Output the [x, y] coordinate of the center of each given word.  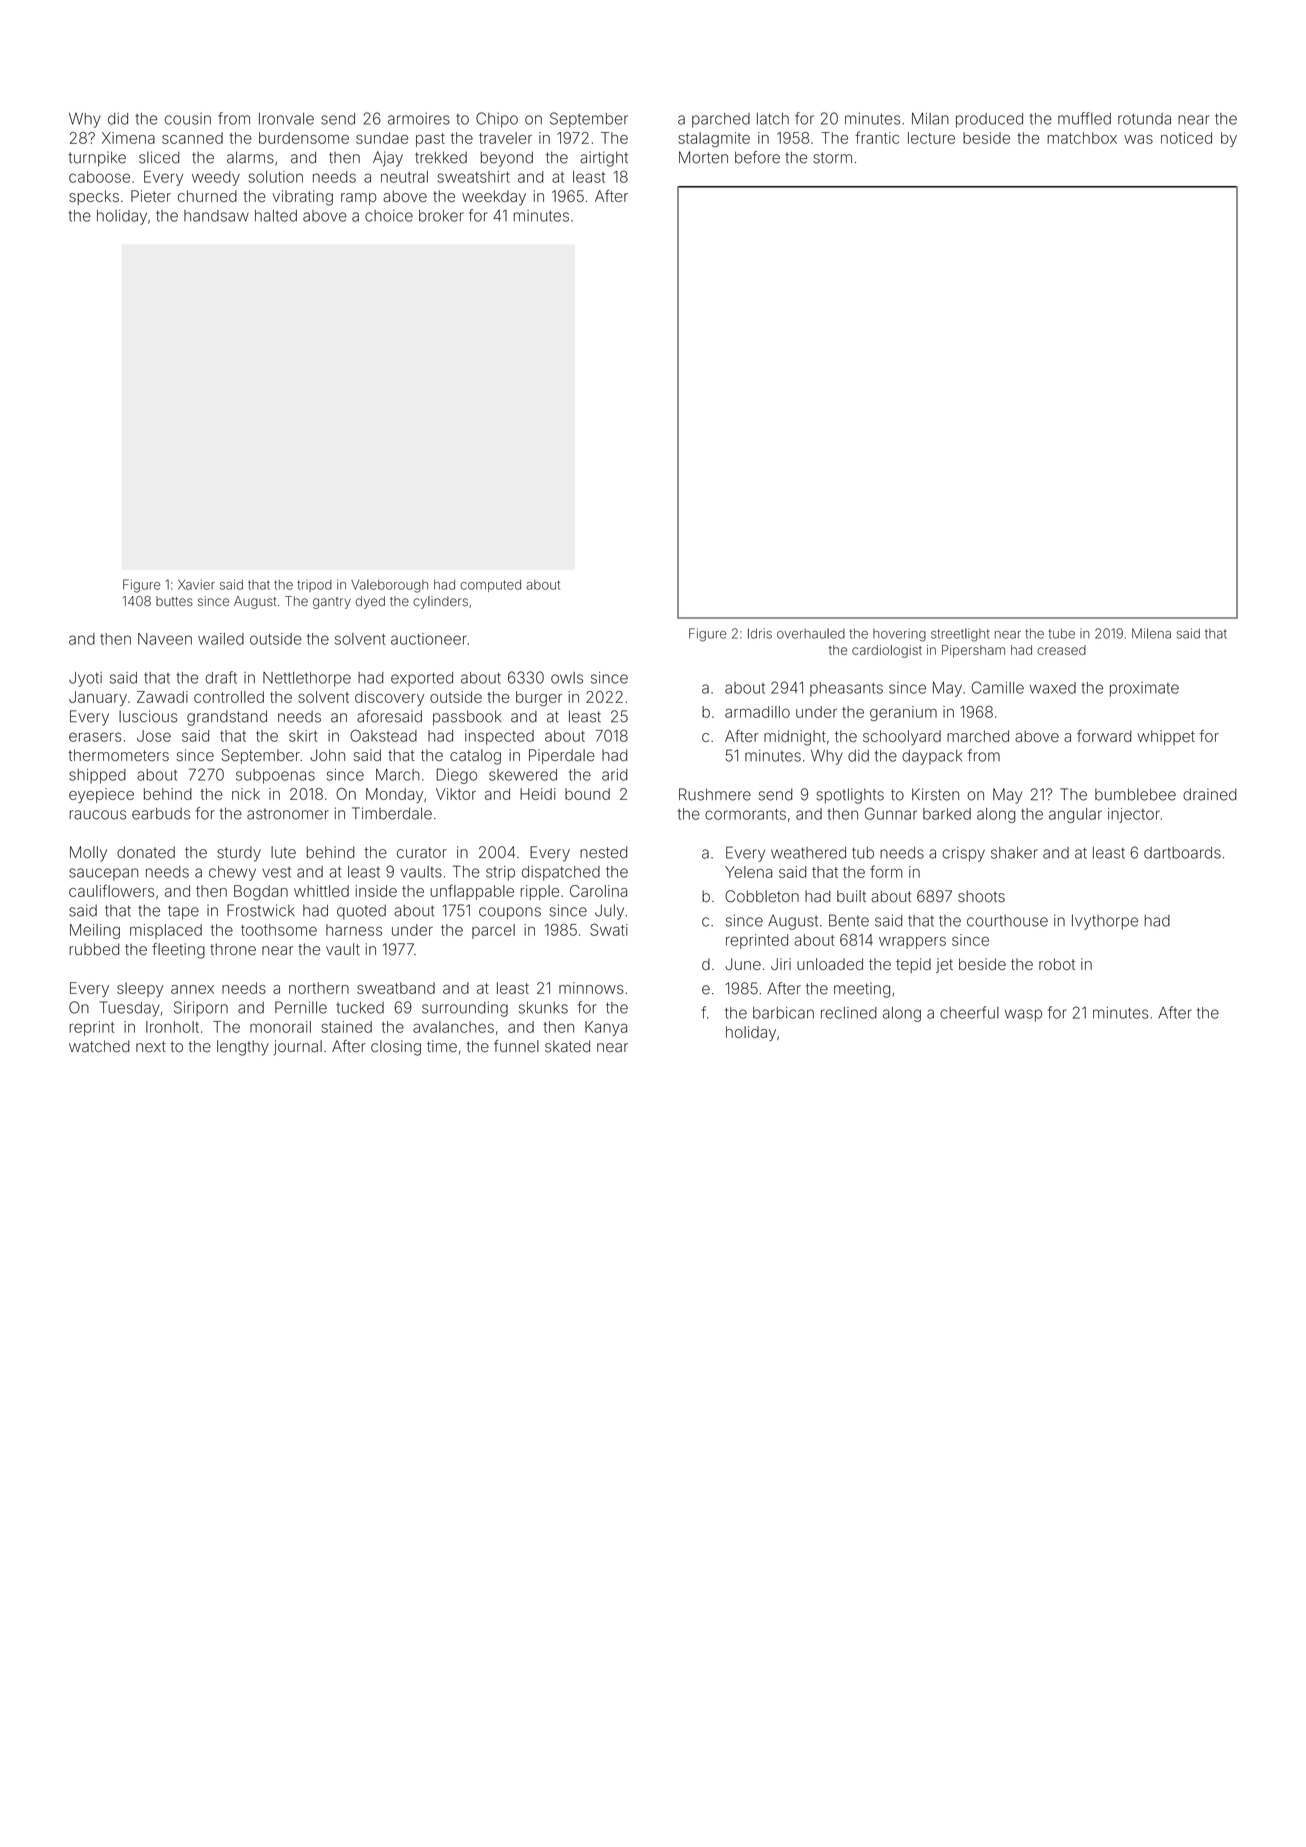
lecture [931, 138]
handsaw [216, 216]
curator [422, 852]
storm [832, 158]
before [757, 157]
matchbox [1082, 138]
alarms [250, 157]
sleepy [140, 989]
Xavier [196, 584]
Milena [1151, 633]
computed [490, 586]
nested [603, 852]
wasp [1023, 1015]
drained [1210, 794]
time [442, 1046]
